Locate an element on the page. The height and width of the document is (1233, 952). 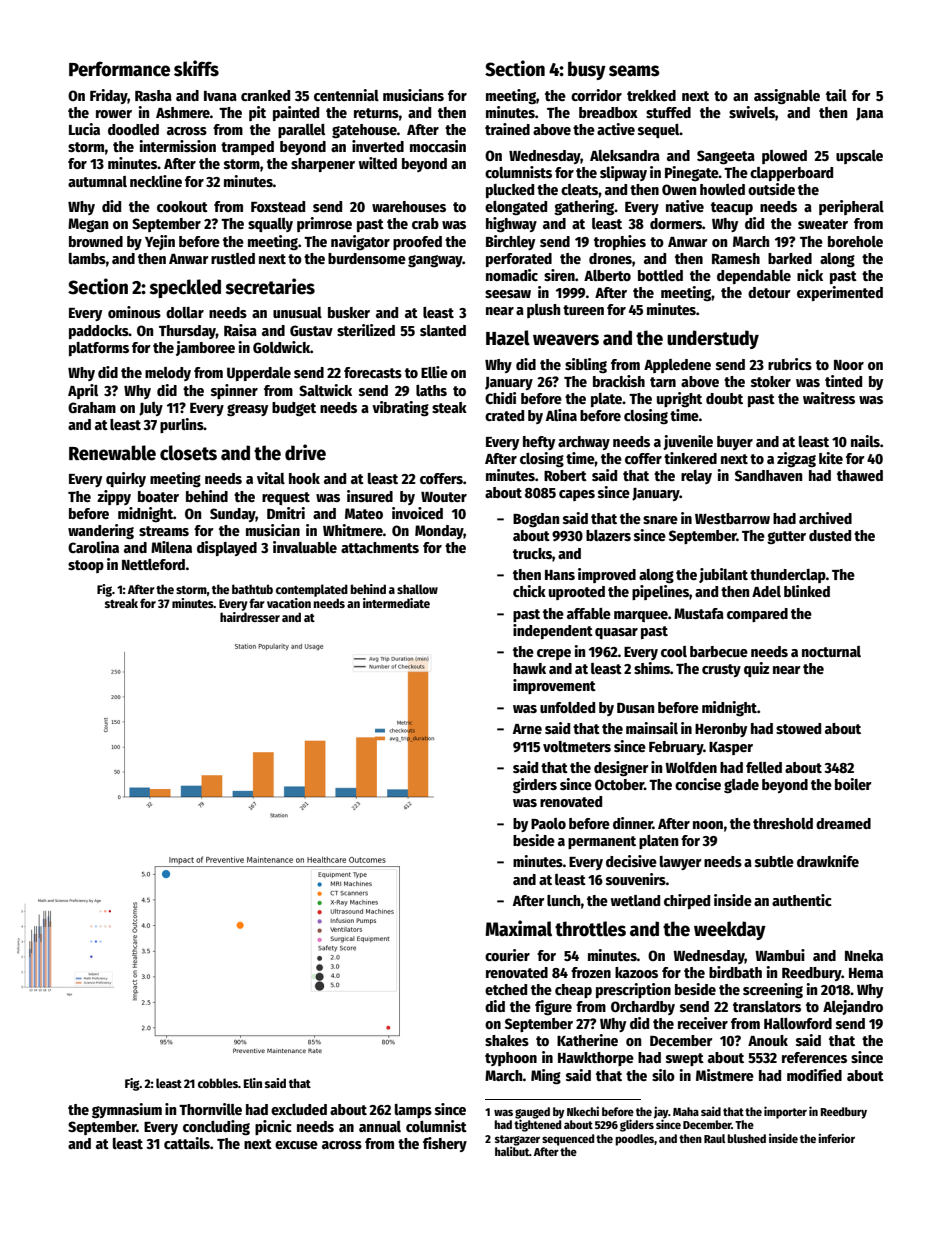
cobbles is located at coordinates (218, 1083).
